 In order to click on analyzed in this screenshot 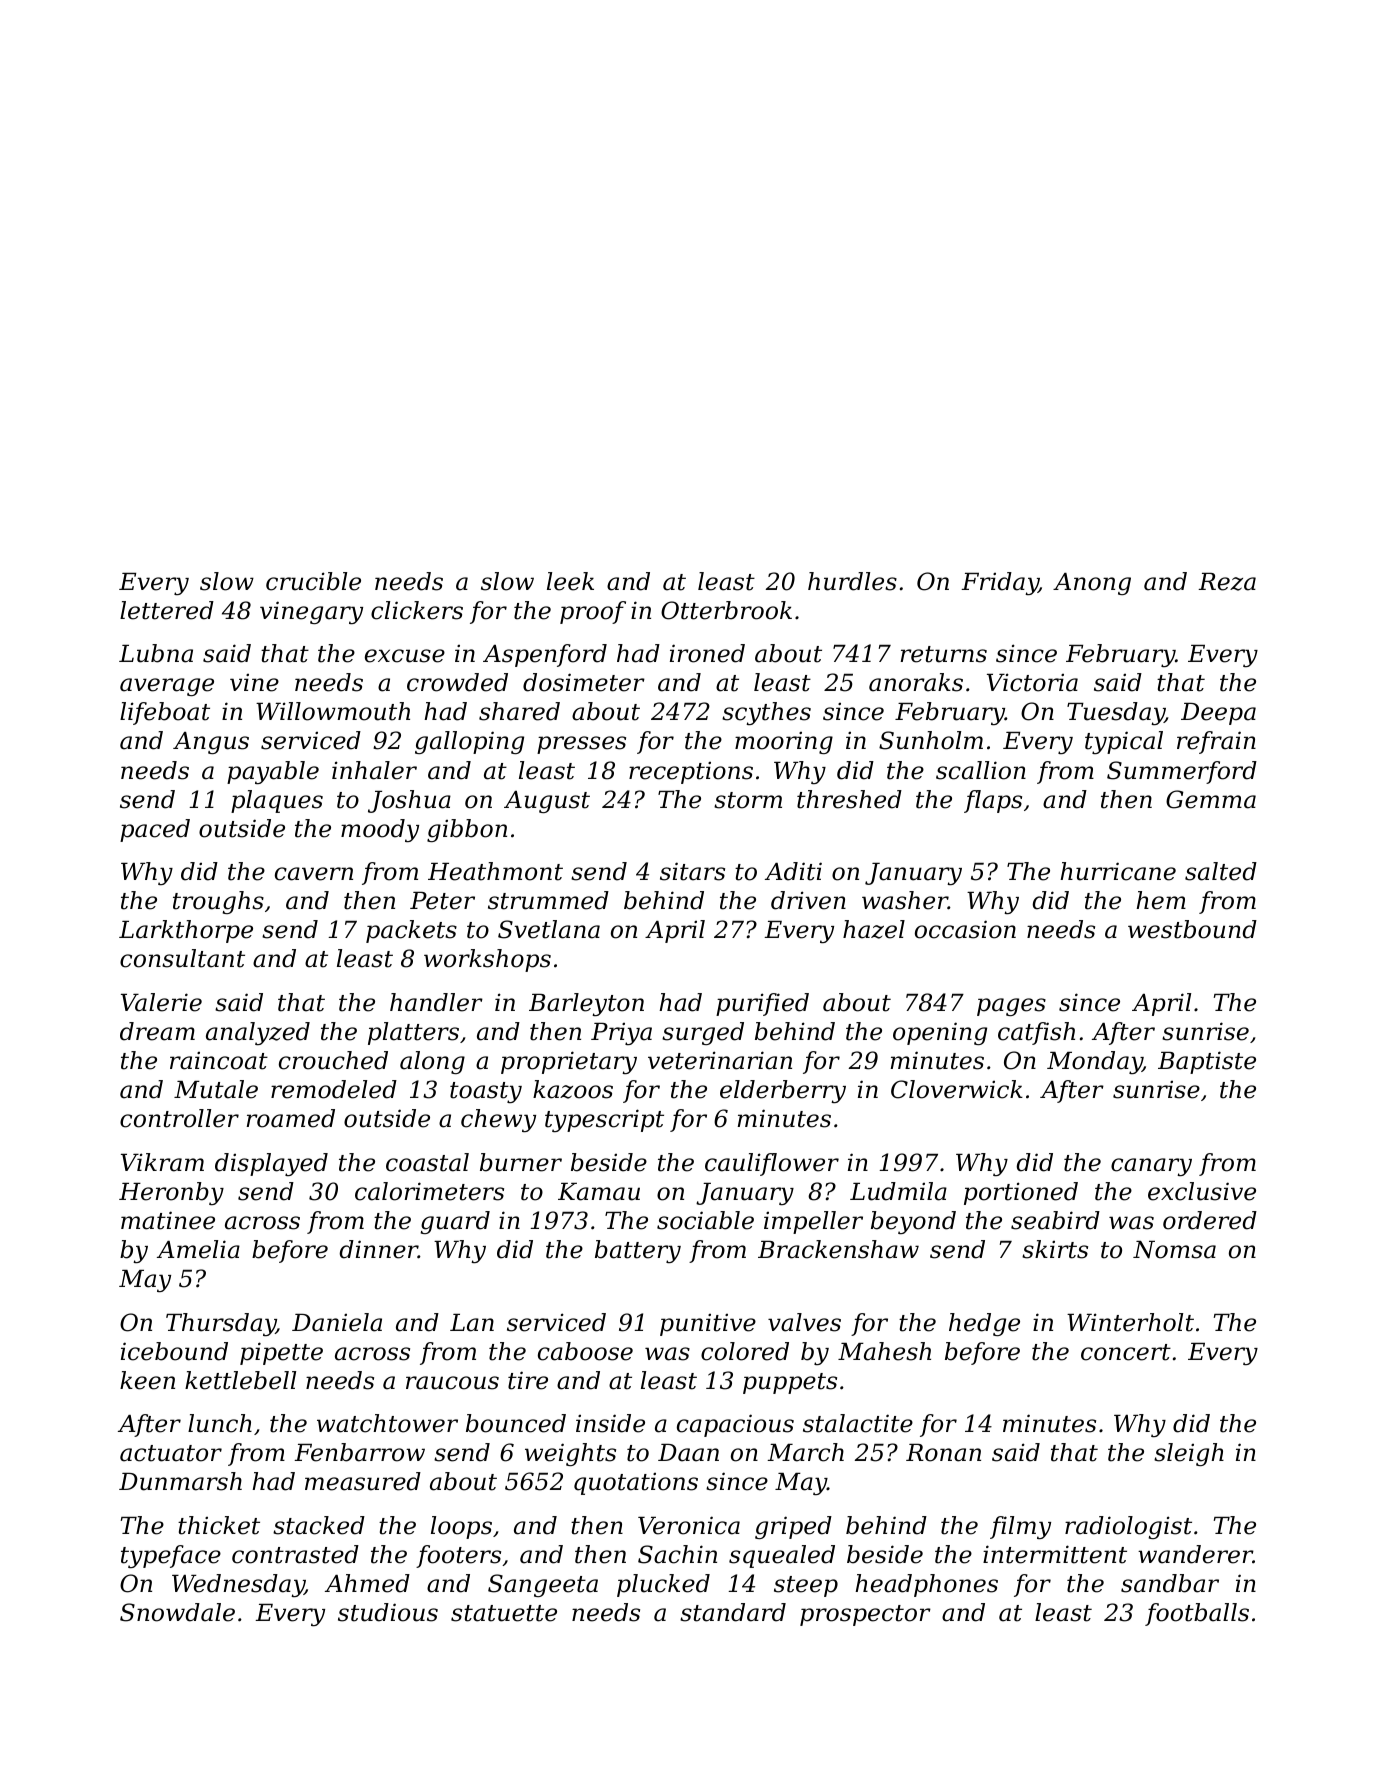, I will do `click(258, 1033)`.
